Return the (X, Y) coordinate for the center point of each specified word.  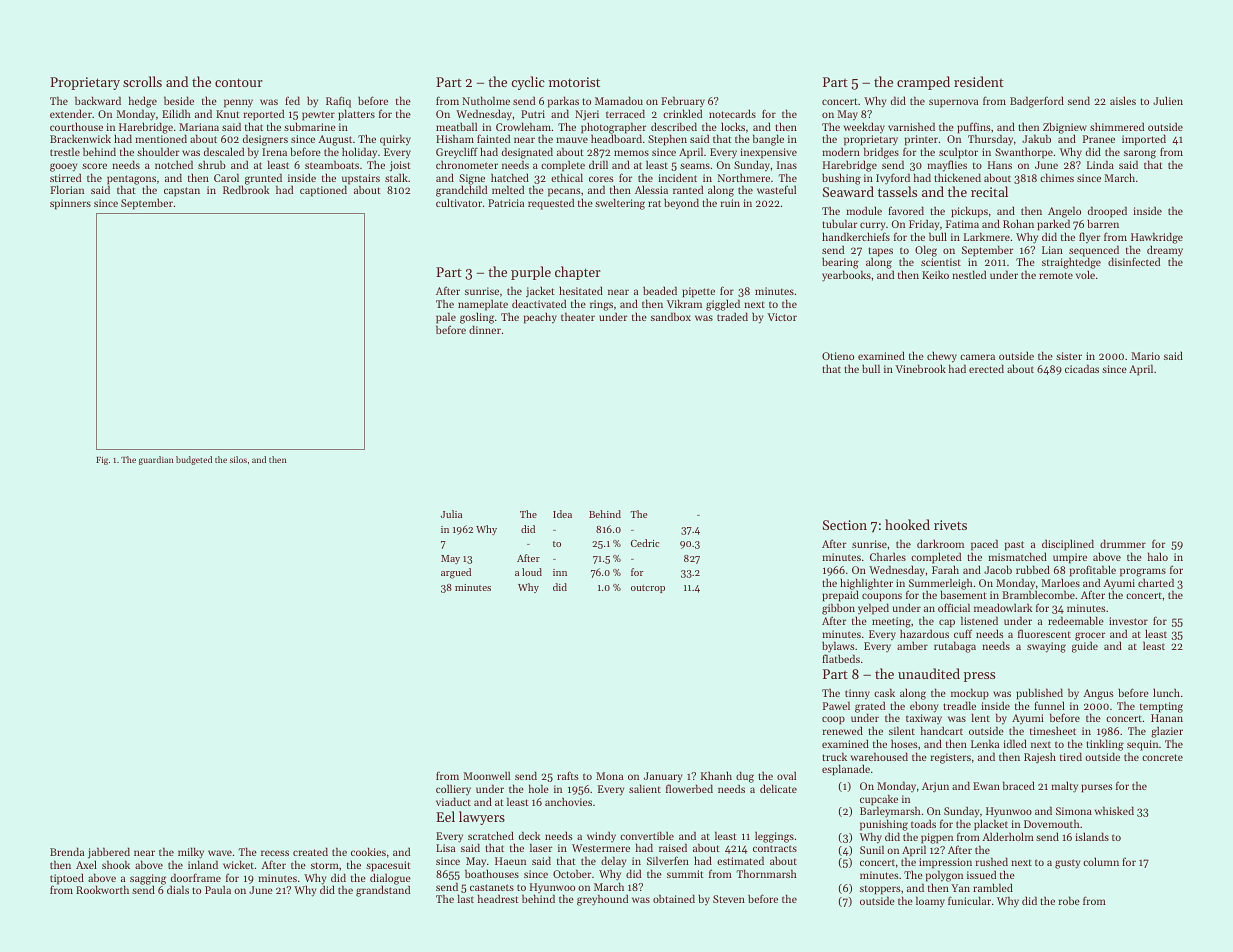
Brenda (67, 851)
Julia (451, 514)
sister (1069, 356)
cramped (923, 83)
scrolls (142, 81)
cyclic (528, 83)
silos (238, 459)
